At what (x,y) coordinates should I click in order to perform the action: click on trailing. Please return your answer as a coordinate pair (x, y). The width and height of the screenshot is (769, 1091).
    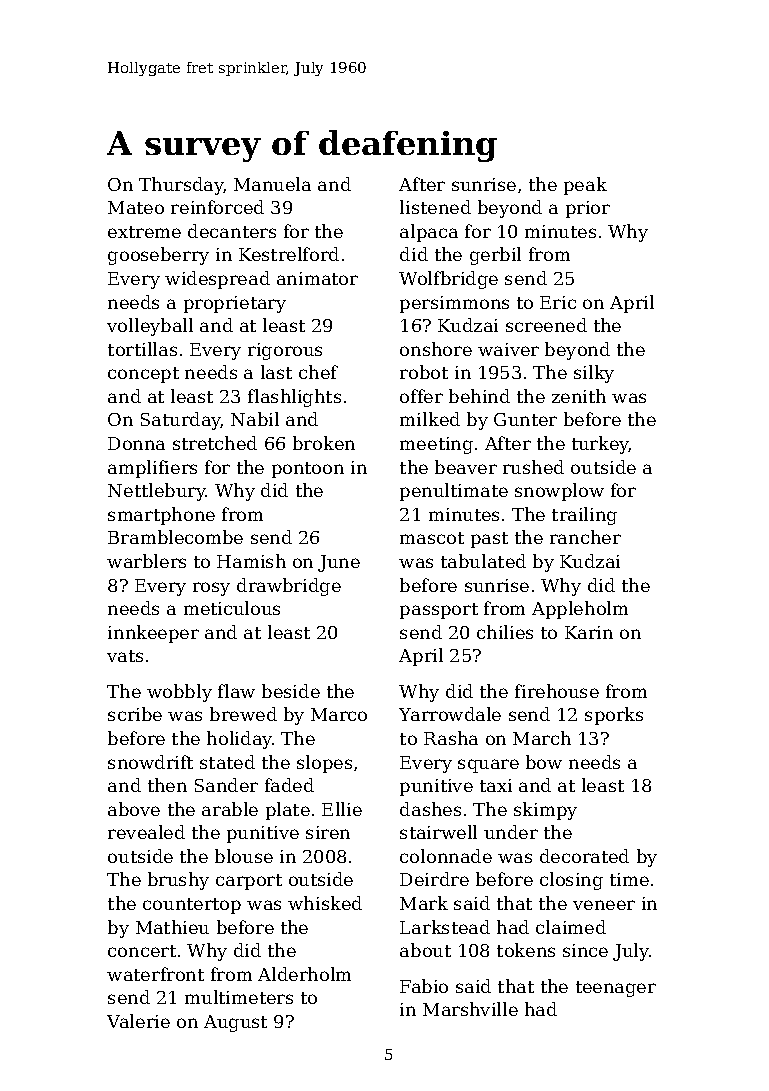
    Looking at the image, I should click on (584, 516).
